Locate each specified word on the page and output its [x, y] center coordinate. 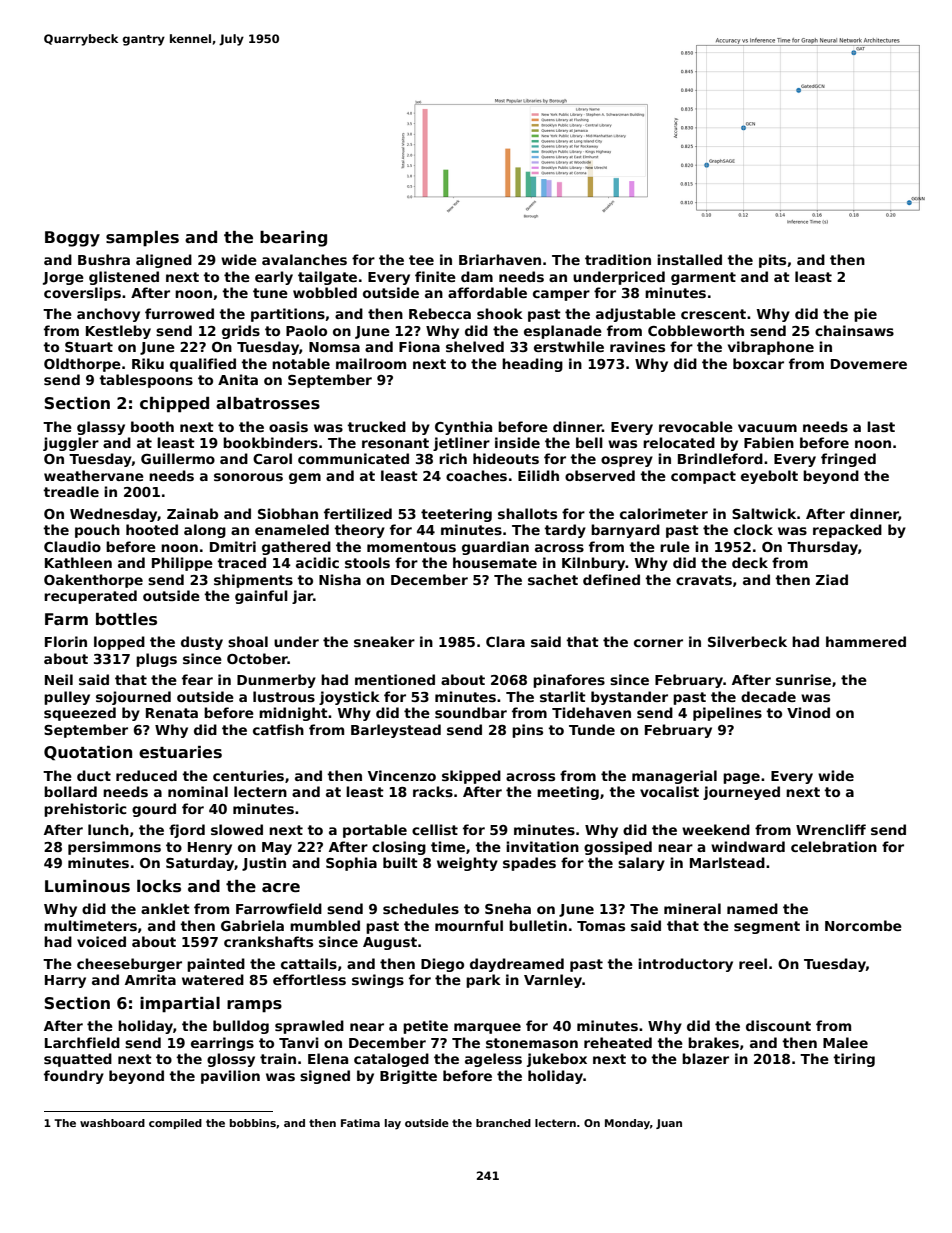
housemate [495, 562]
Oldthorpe [82, 365]
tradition [618, 259]
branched [503, 1123]
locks [159, 886]
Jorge [63, 278]
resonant [395, 443]
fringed [848, 460]
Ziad [832, 579]
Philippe [182, 564]
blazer [705, 1058]
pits [772, 261]
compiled [175, 1124]
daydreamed [517, 965]
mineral [692, 908]
